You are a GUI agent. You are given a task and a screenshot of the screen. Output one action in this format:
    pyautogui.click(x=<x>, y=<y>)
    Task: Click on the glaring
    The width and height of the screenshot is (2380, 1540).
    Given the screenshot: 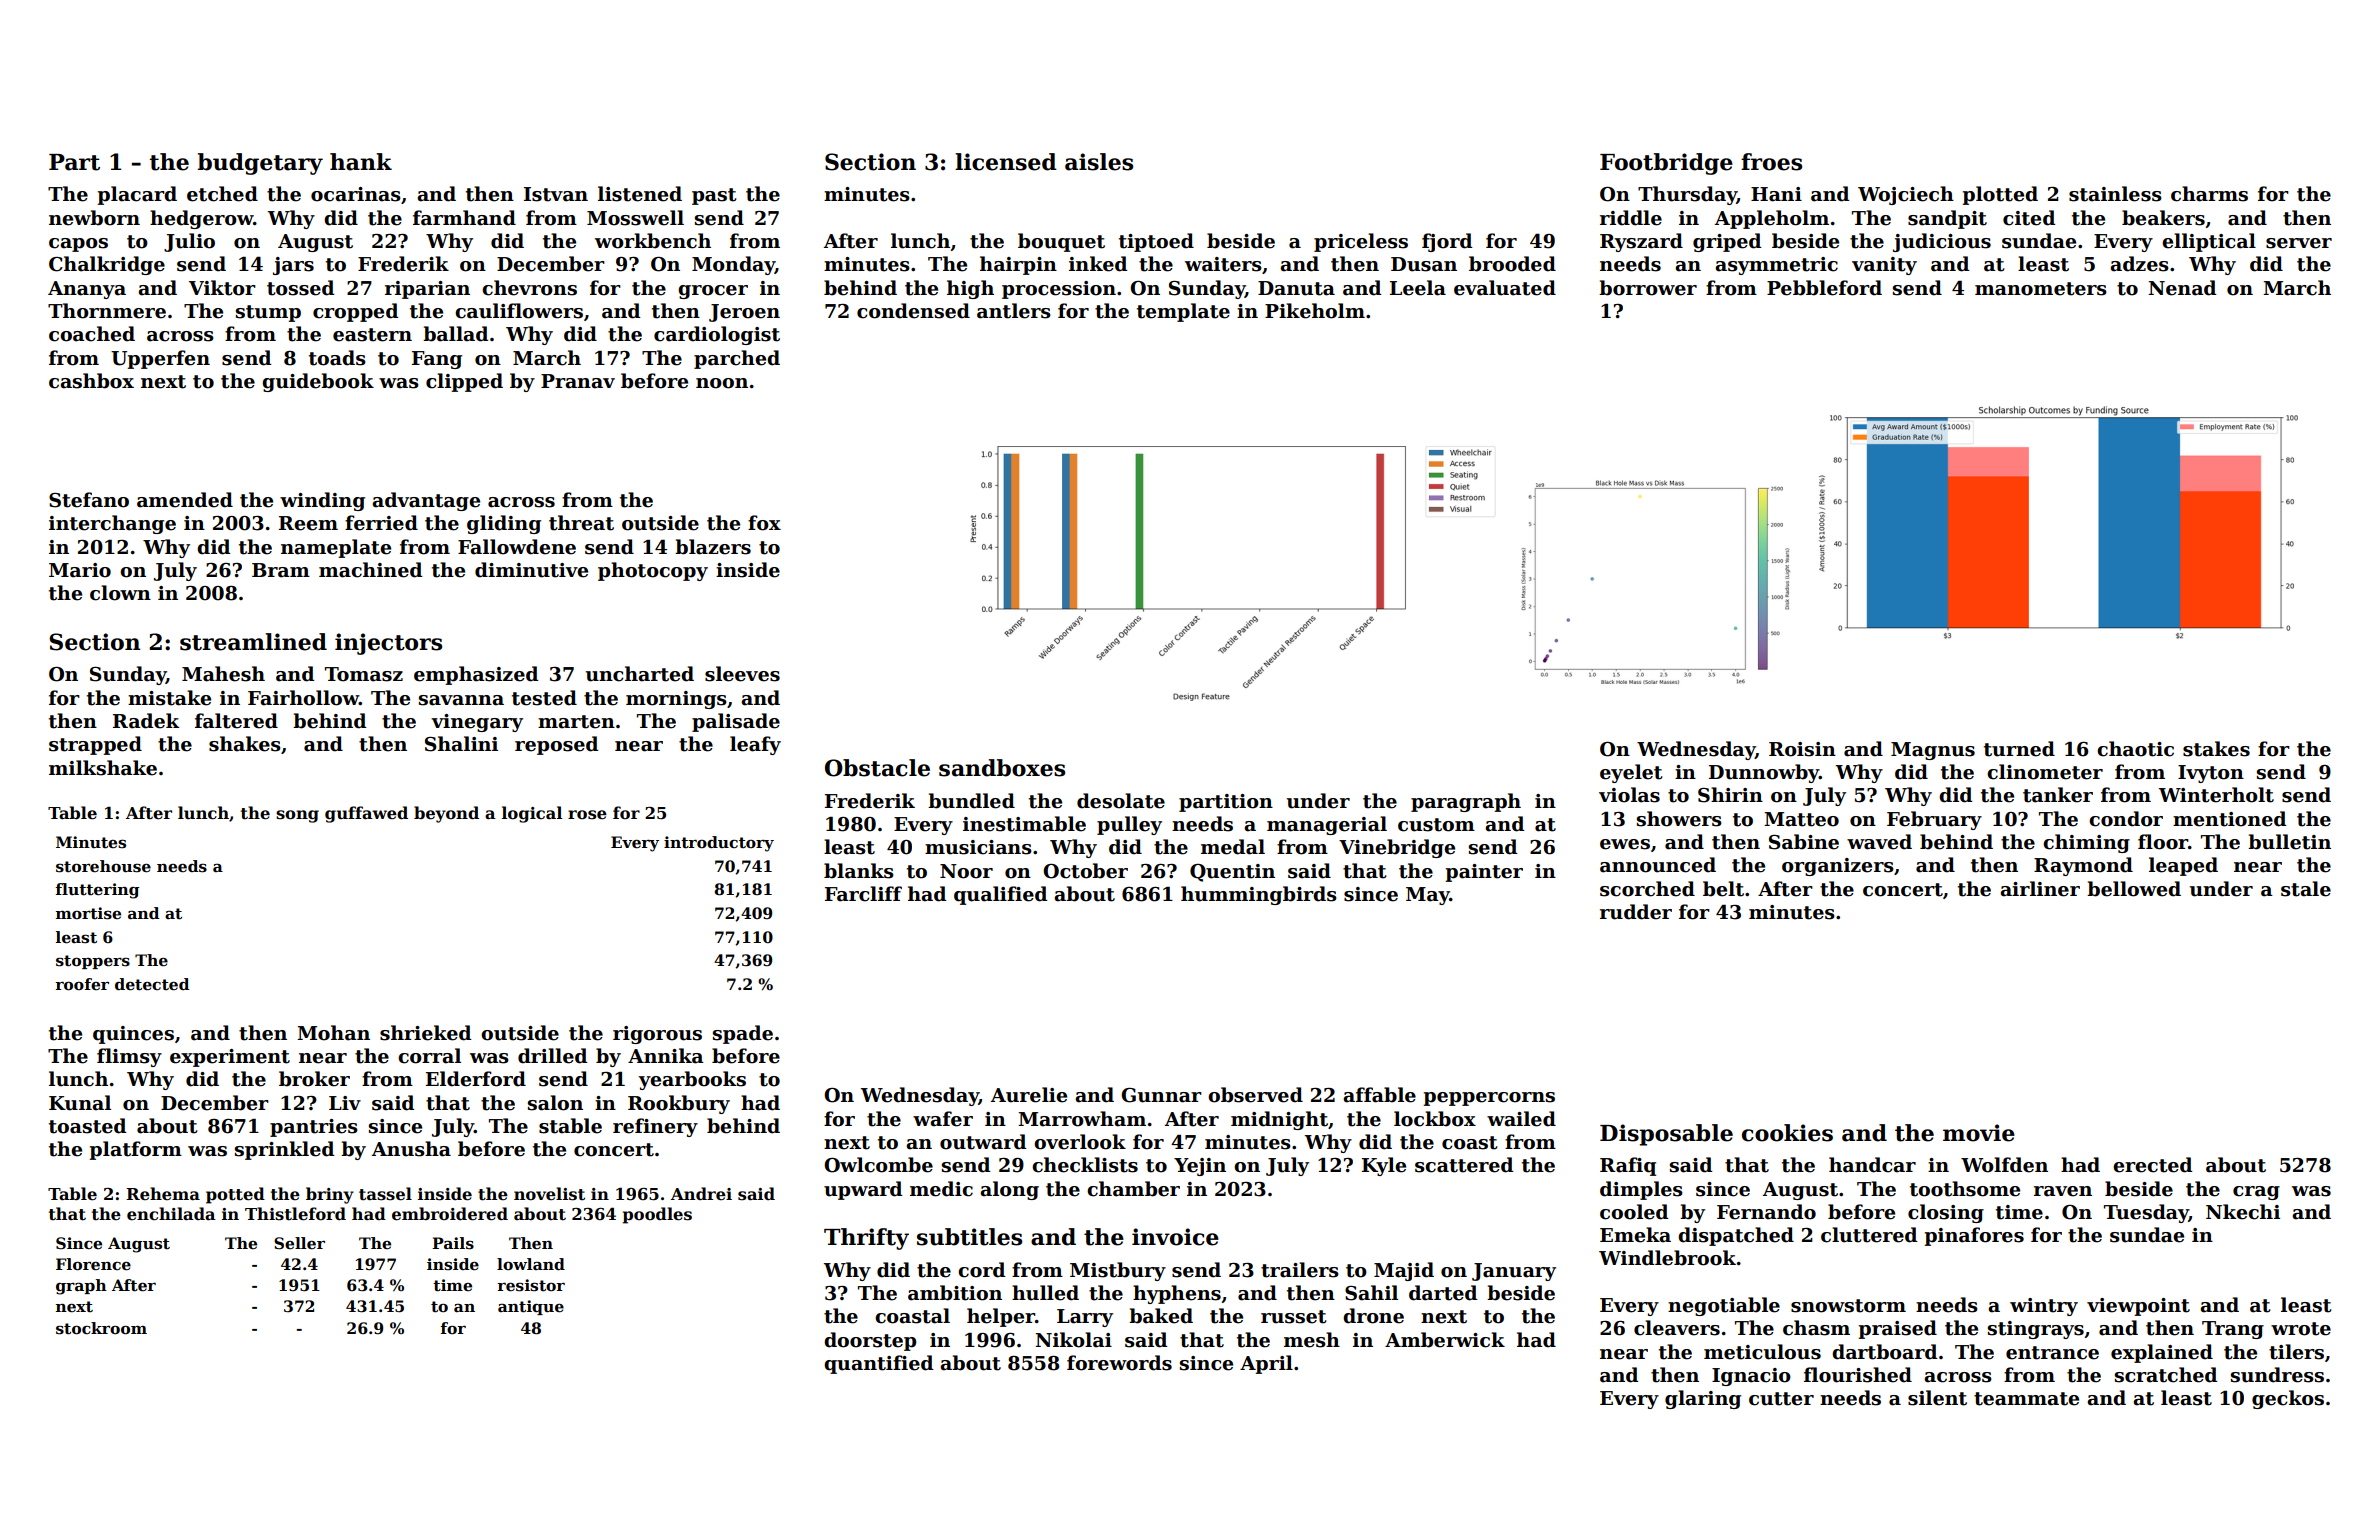 What is the action you would take?
    pyautogui.click(x=1703, y=1399)
